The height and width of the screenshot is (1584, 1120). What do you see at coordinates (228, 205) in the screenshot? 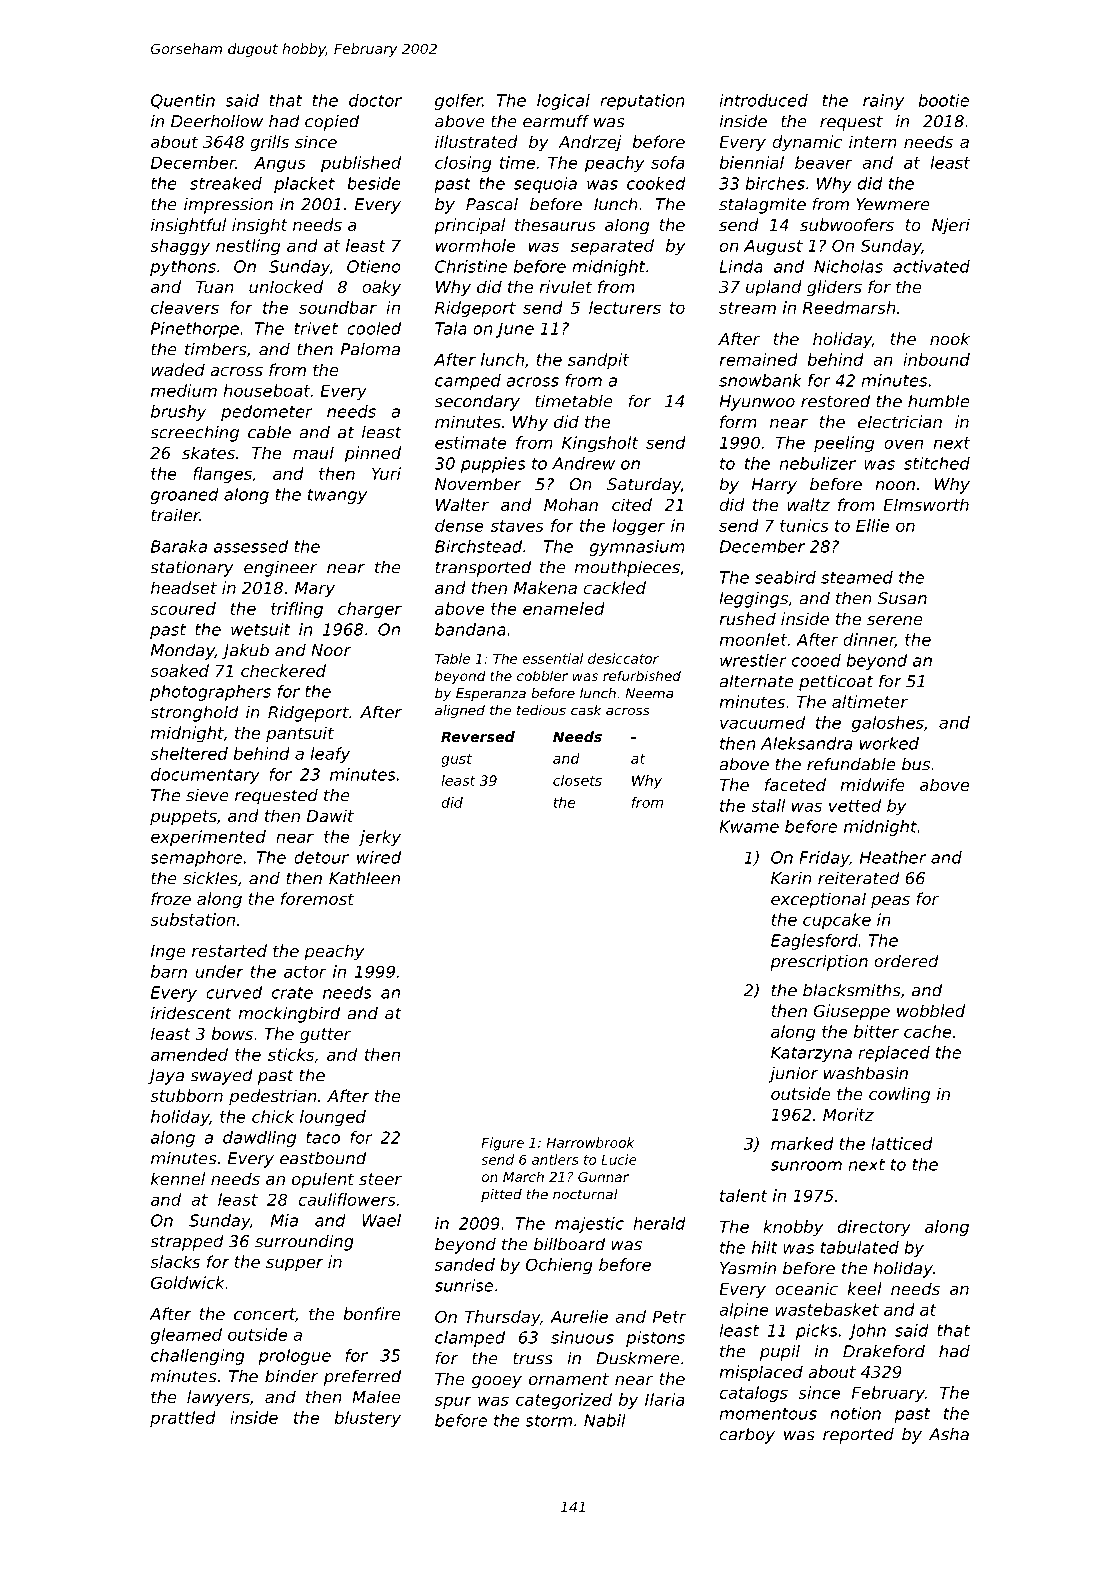
I see `impression` at bounding box center [228, 205].
